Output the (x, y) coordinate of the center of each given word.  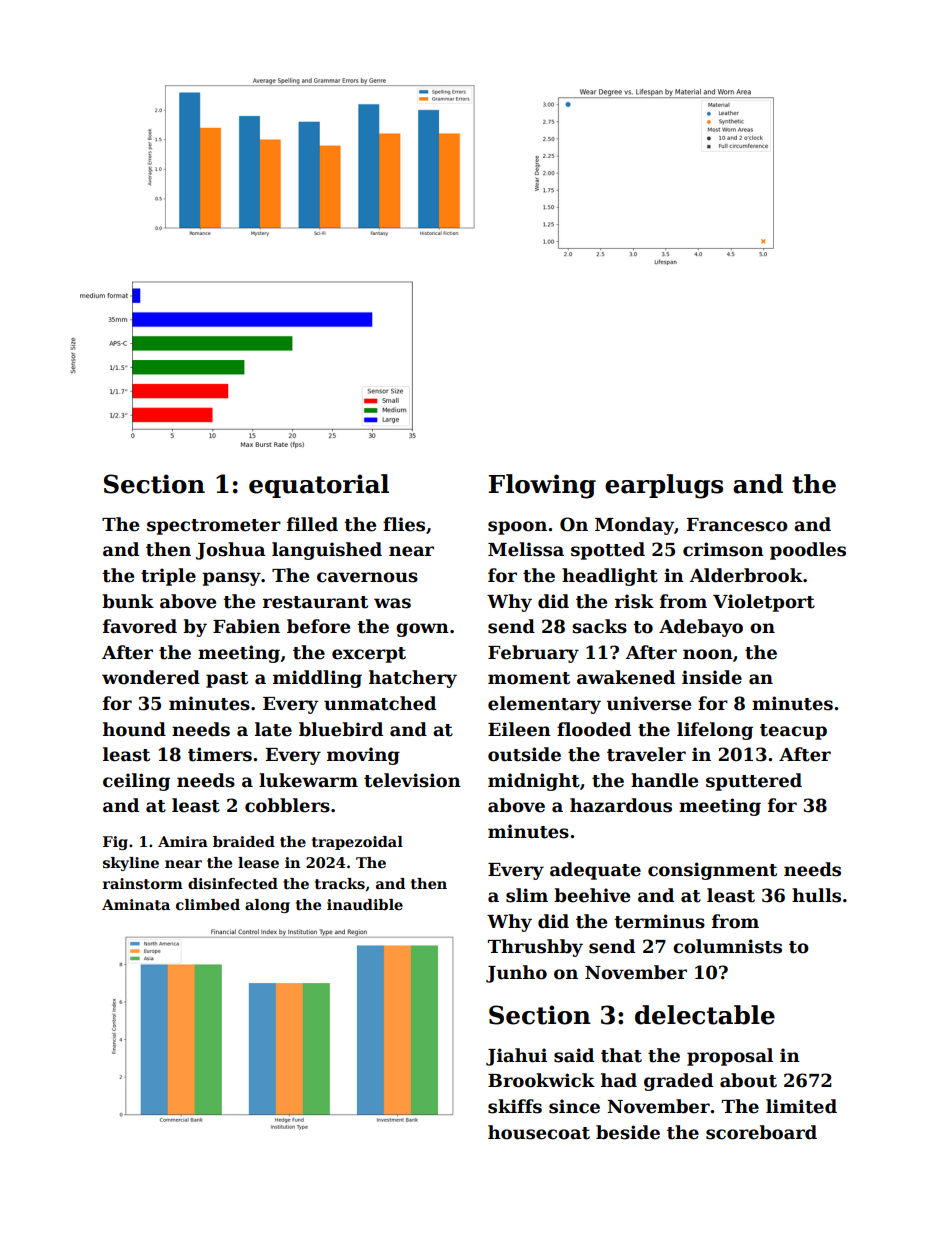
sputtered (754, 782)
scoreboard (761, 1132)
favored (140, 626)
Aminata (136, 904)
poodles (808, 551)
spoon (517, 528)
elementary (544, 705)
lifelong (715, 731)
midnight (534, 782)
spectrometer (214, 527)
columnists (727, 946)
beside (628, 1132)
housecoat (539, 1132)
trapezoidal (357, 843)
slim (527, 895)
